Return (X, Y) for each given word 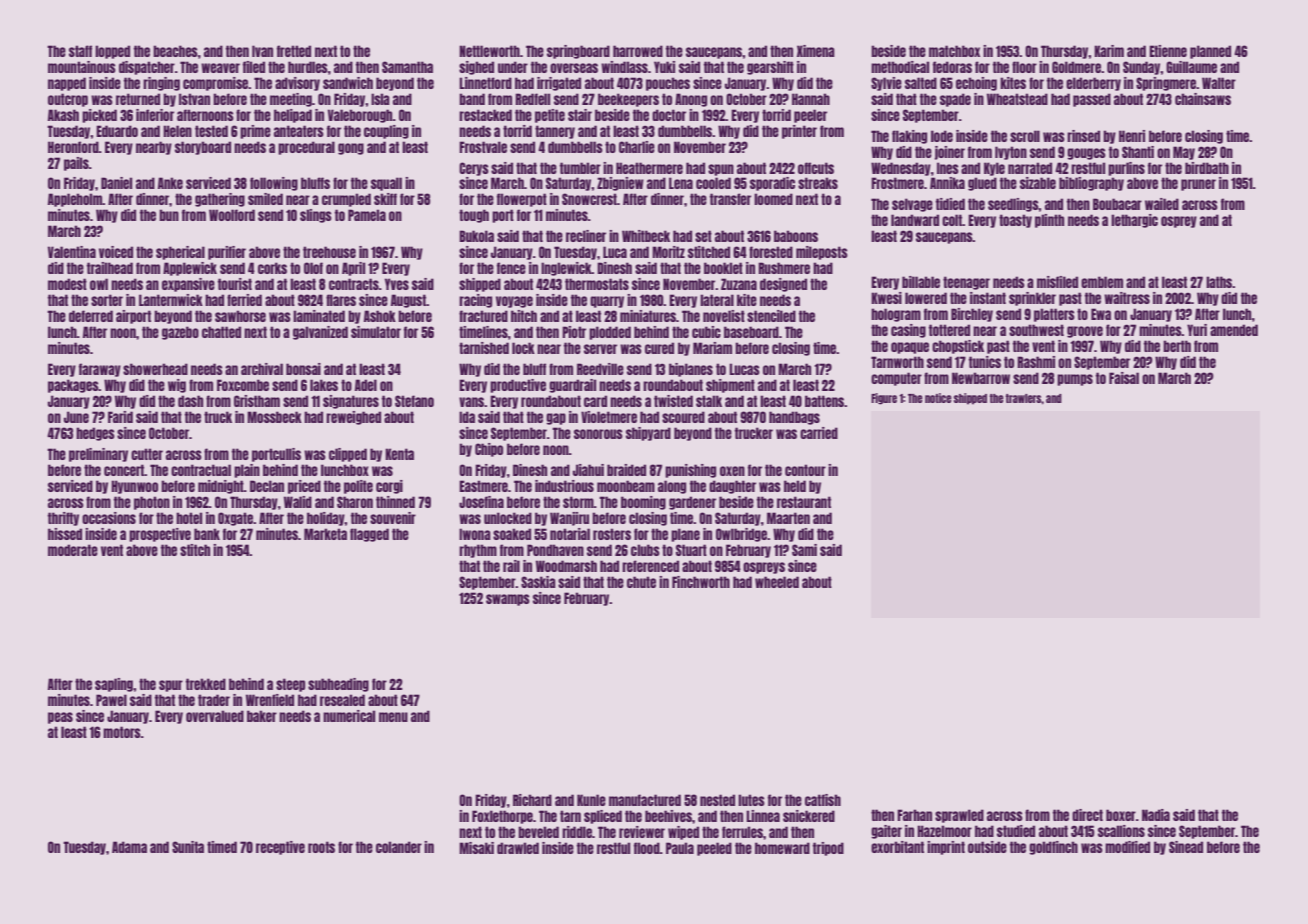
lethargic (1134, 221)
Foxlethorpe (502, 817)
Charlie (637, 147)
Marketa (325, 534)
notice (938, 398)
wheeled (777, 582)
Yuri (1197, 330)
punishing (690, 471)
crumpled (346, 200)
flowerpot (522, 200)
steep (290, 685)
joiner (950, 153)
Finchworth (701, 582)
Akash (63, 115)
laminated (319, 316)
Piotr (574, 332)
